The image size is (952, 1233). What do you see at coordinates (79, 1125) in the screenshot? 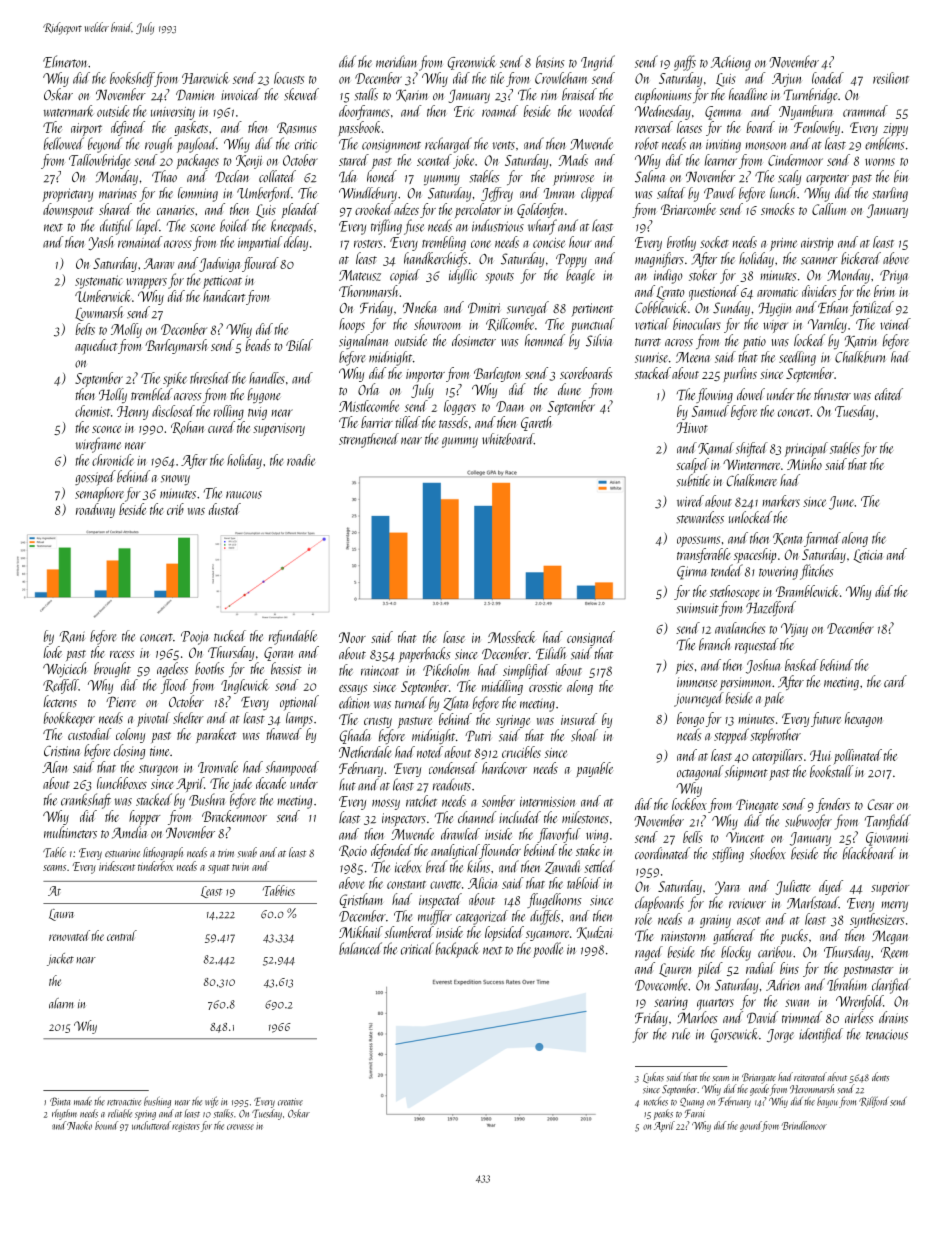
I see `Naoko` at bounding box center [79, 1125].
